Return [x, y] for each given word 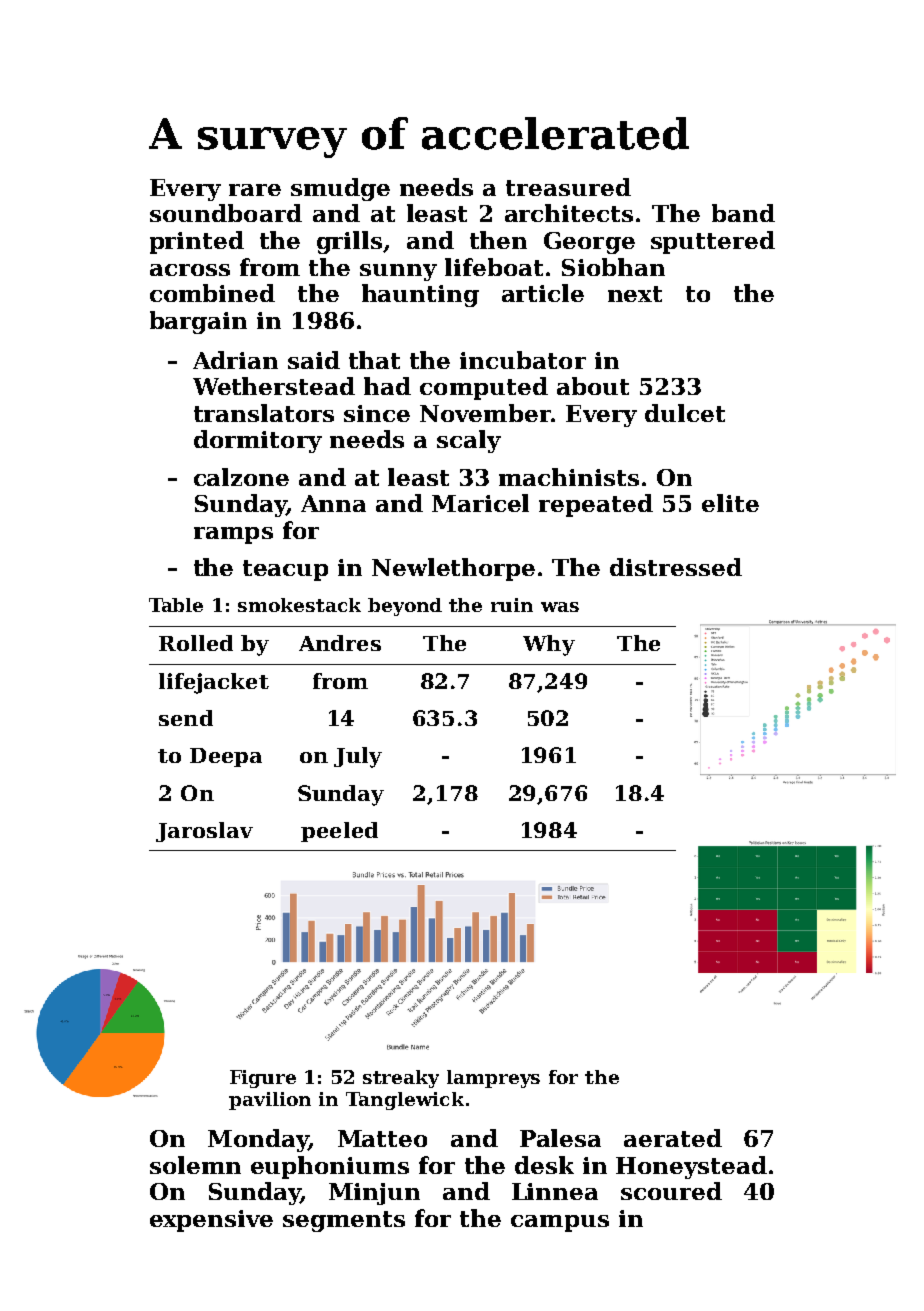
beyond [405, 607]
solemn [195, 1165]
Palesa [560, 1138]
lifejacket [214, 683]
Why [549, 645]
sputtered [713, 242]
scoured [671, 1191]
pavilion [270, 1101]
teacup [285, 570]
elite [730, 503]
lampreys [493, 1079]
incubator [523, 360]
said [314, 360]
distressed [676, 567]
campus [560, 1223]
